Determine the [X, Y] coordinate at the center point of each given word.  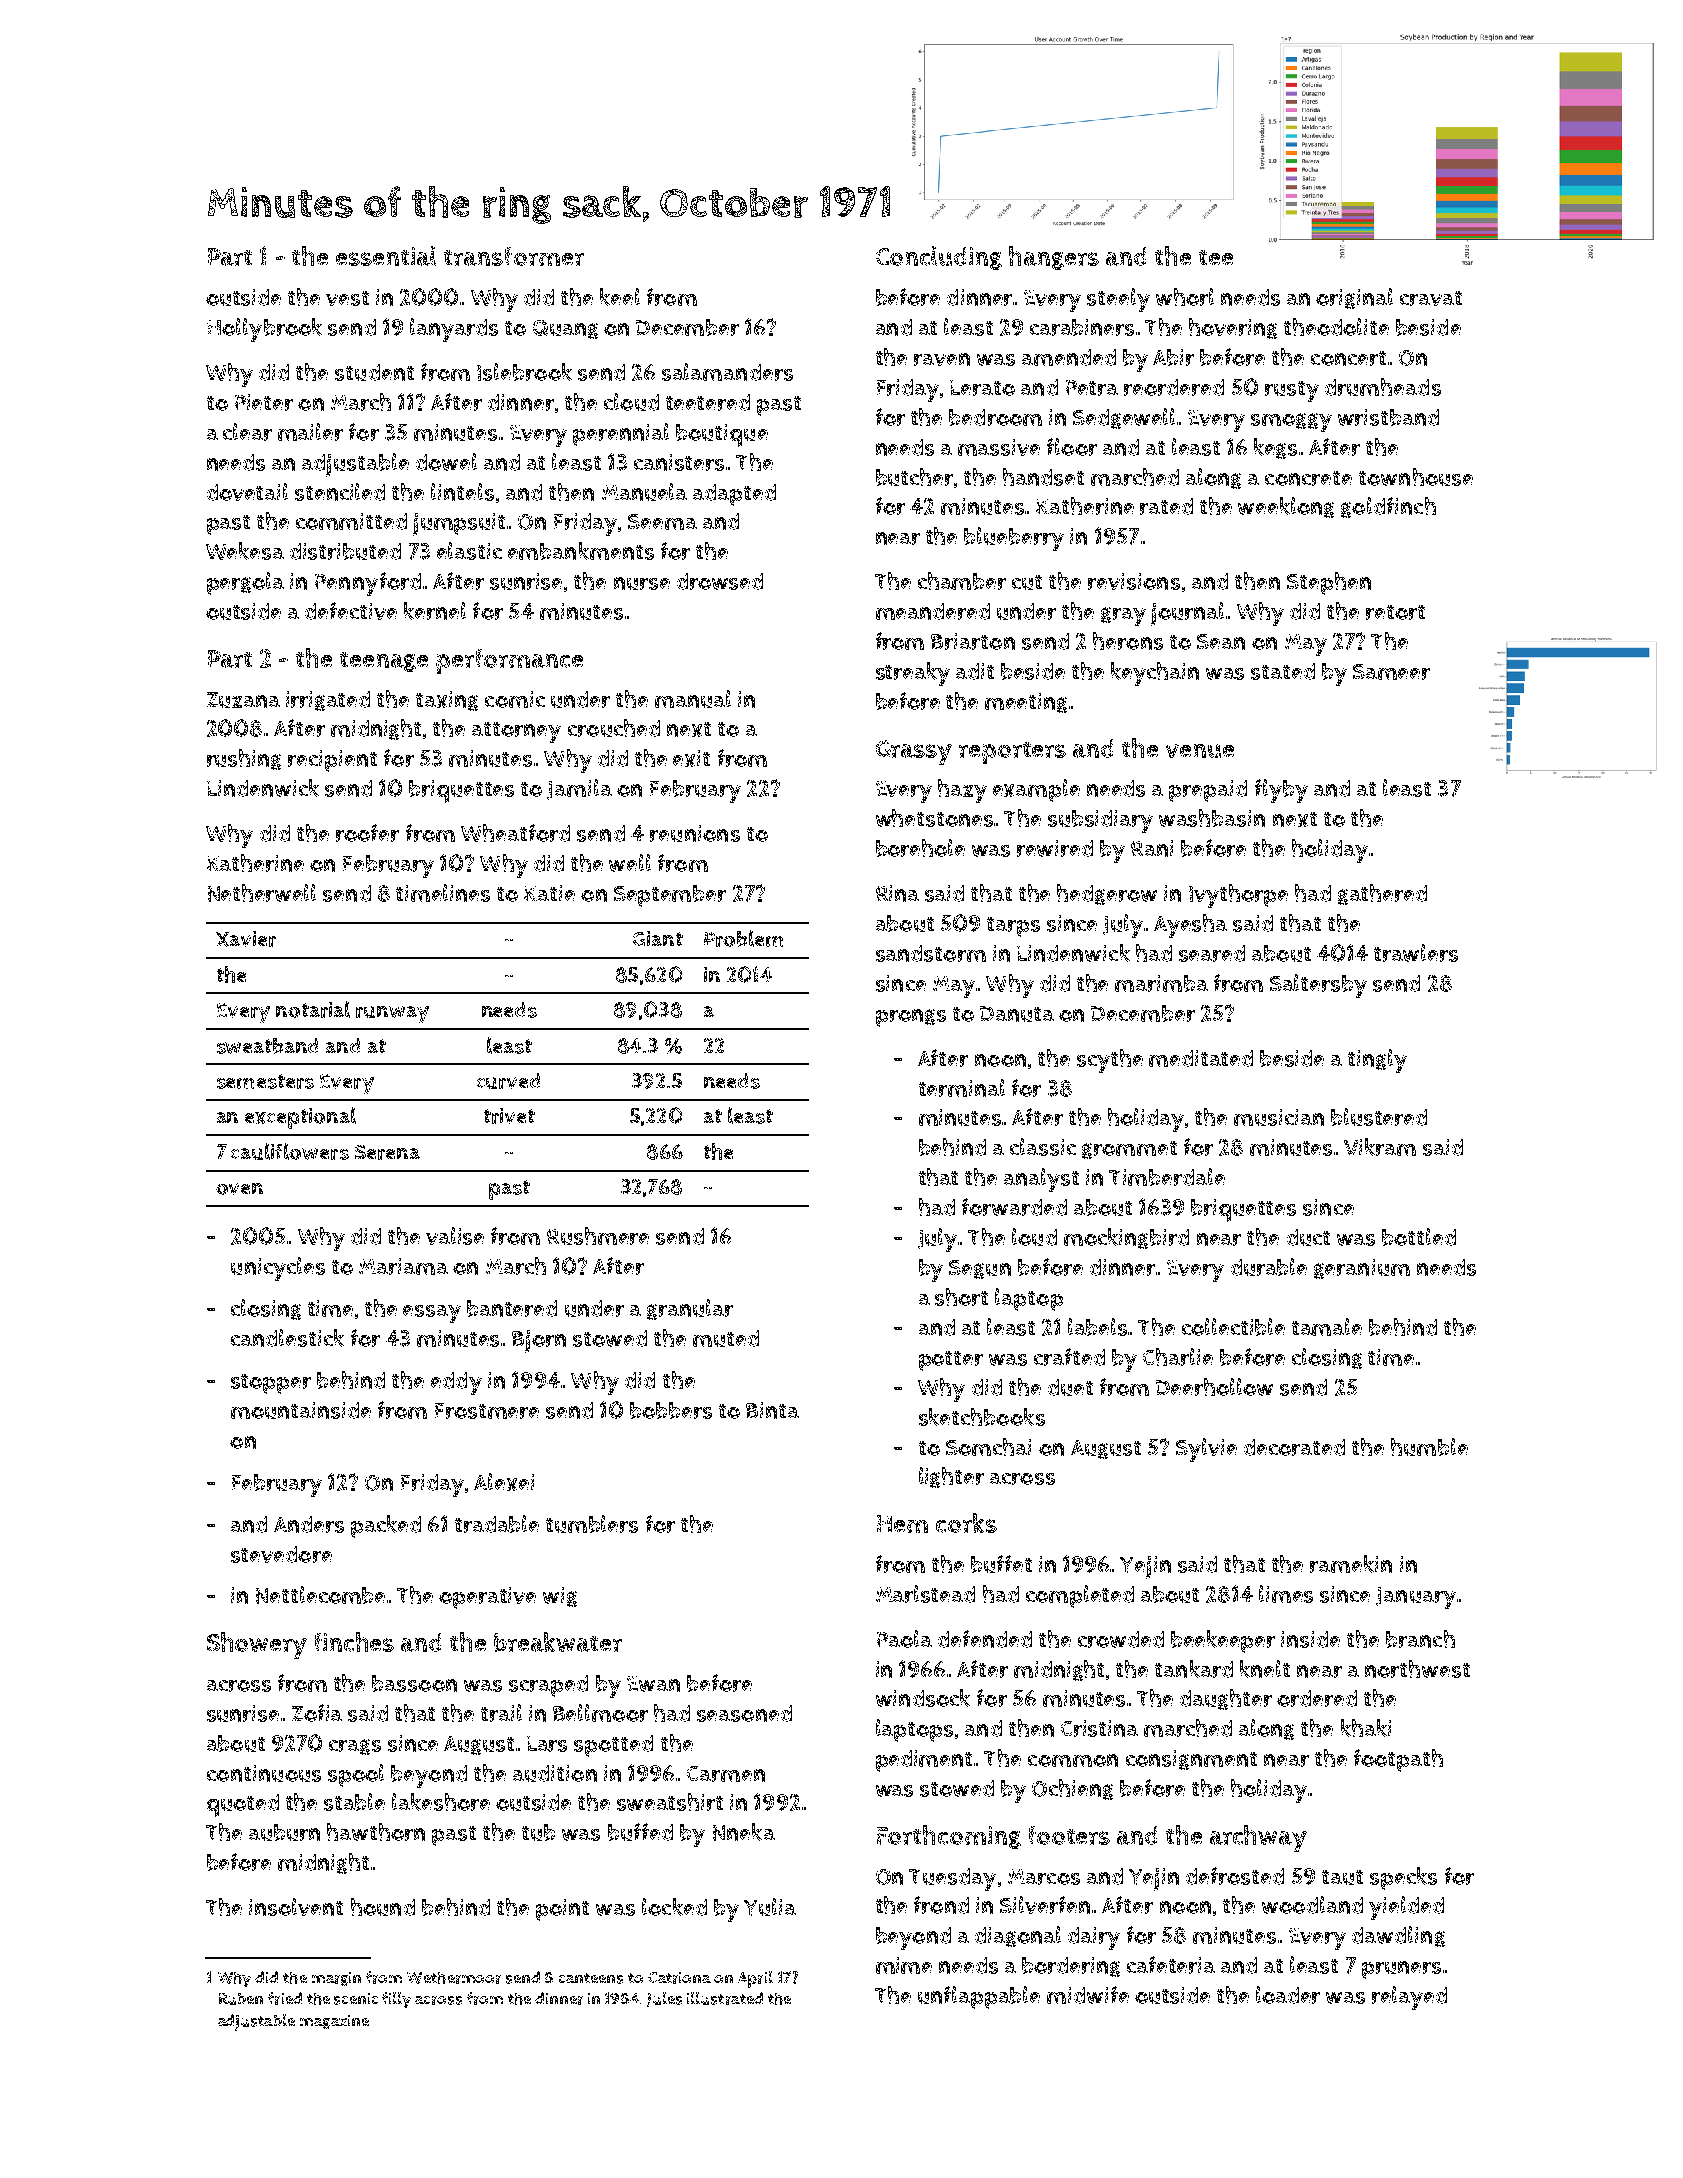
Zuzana [243, 700]
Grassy [914, 752]
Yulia [770, 1907]
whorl [1185, 297]
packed [386, 1526]
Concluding [939, 258]
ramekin [1351, 1564]
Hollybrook [264, 330]
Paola [904, 1639]
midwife [1088, 1995]
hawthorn [376, 1832]
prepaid [1208, 791]
